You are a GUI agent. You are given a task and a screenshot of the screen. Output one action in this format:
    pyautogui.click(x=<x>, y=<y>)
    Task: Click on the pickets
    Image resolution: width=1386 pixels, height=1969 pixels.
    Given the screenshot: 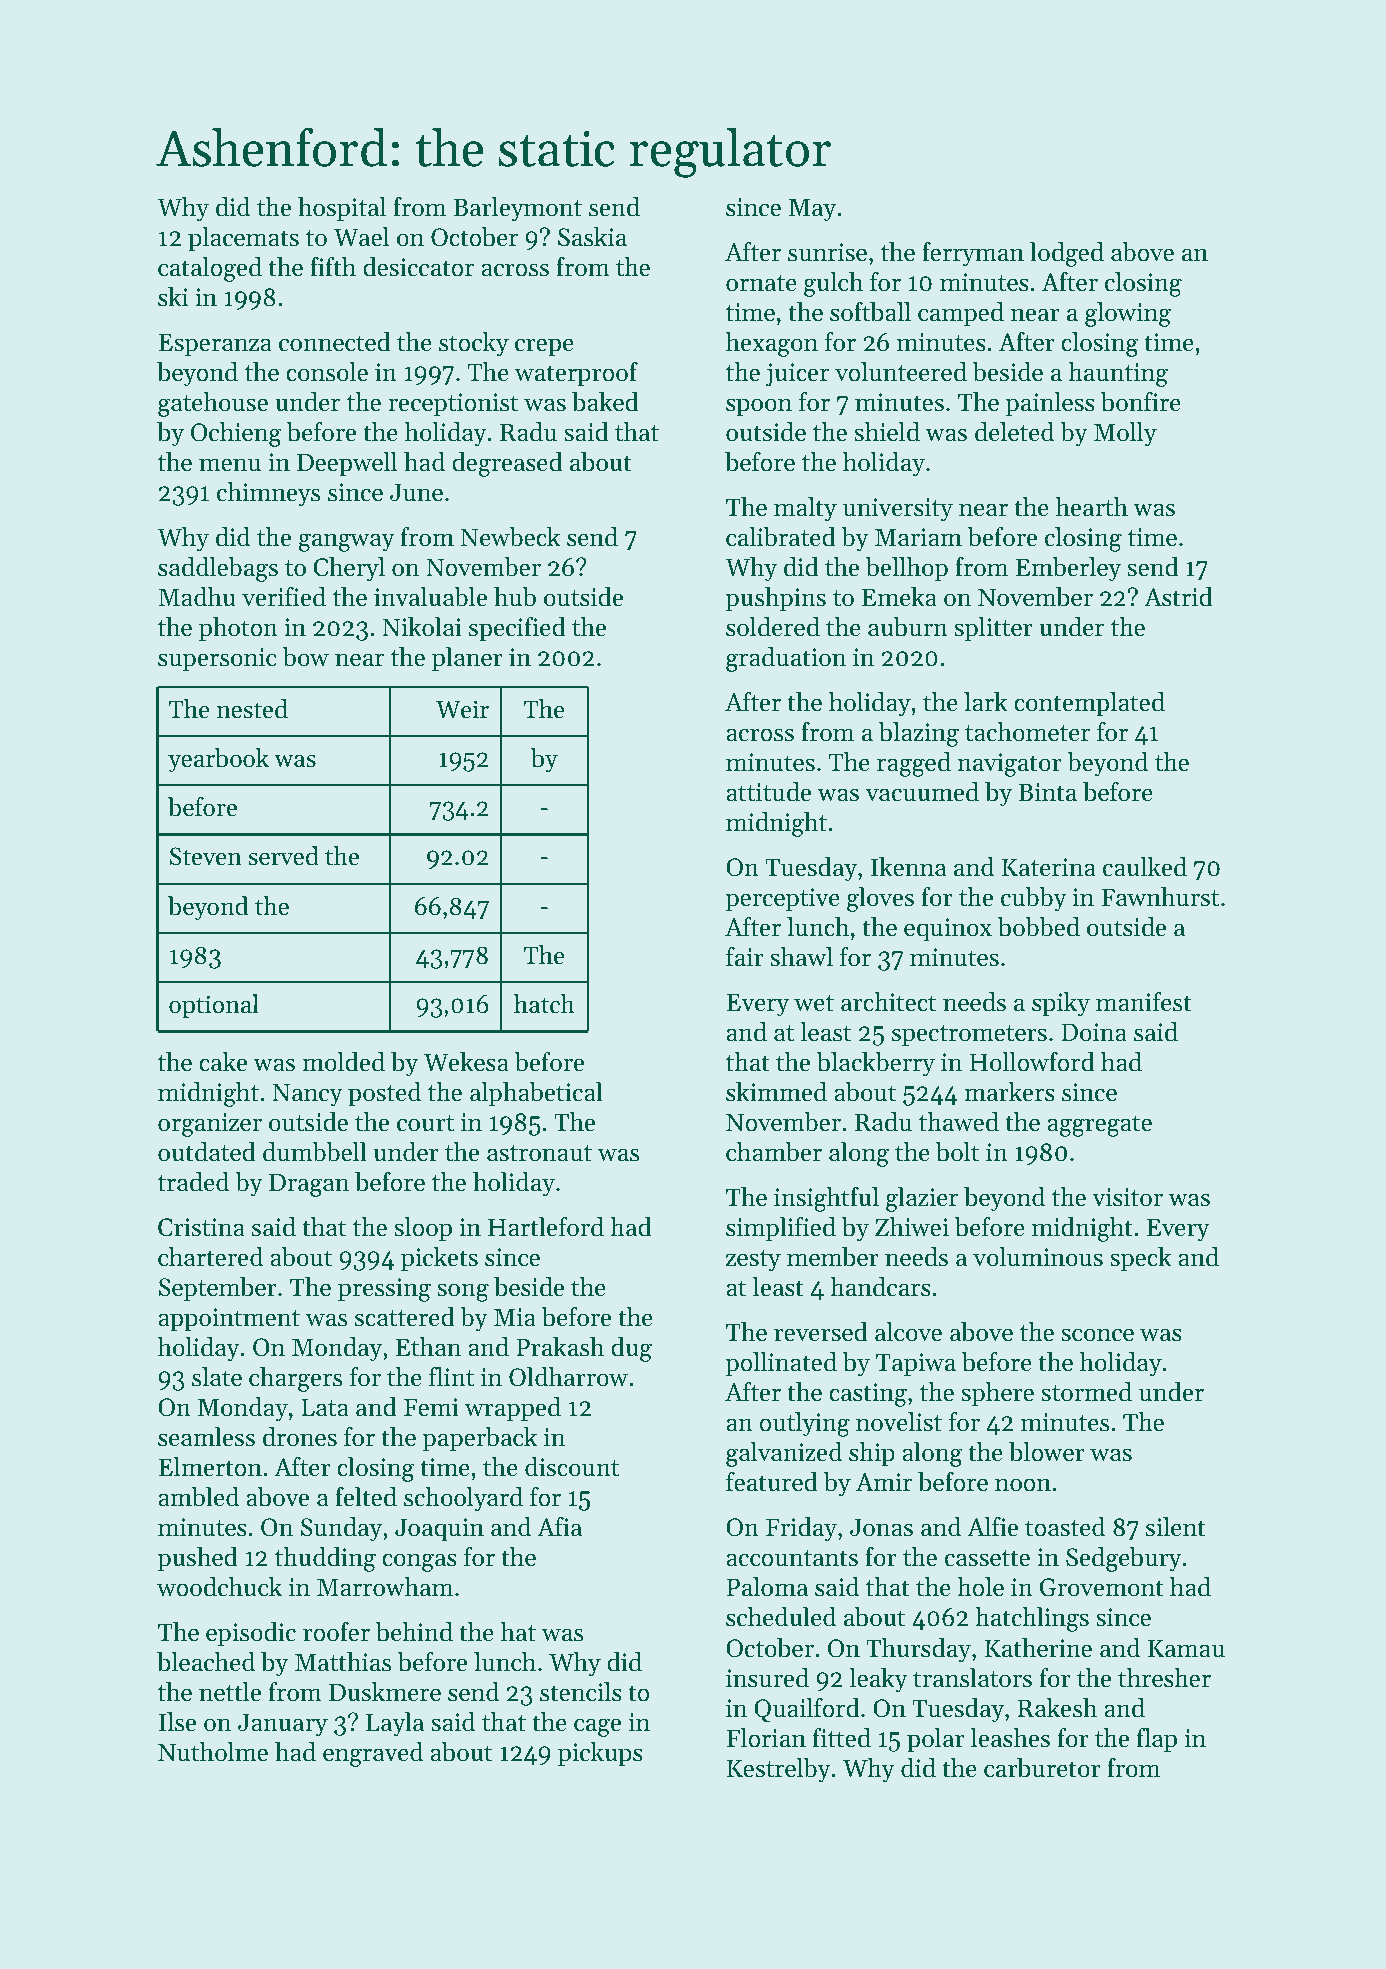 What is the action you would take?
    pyautogui.click(x=439, y=1259)
